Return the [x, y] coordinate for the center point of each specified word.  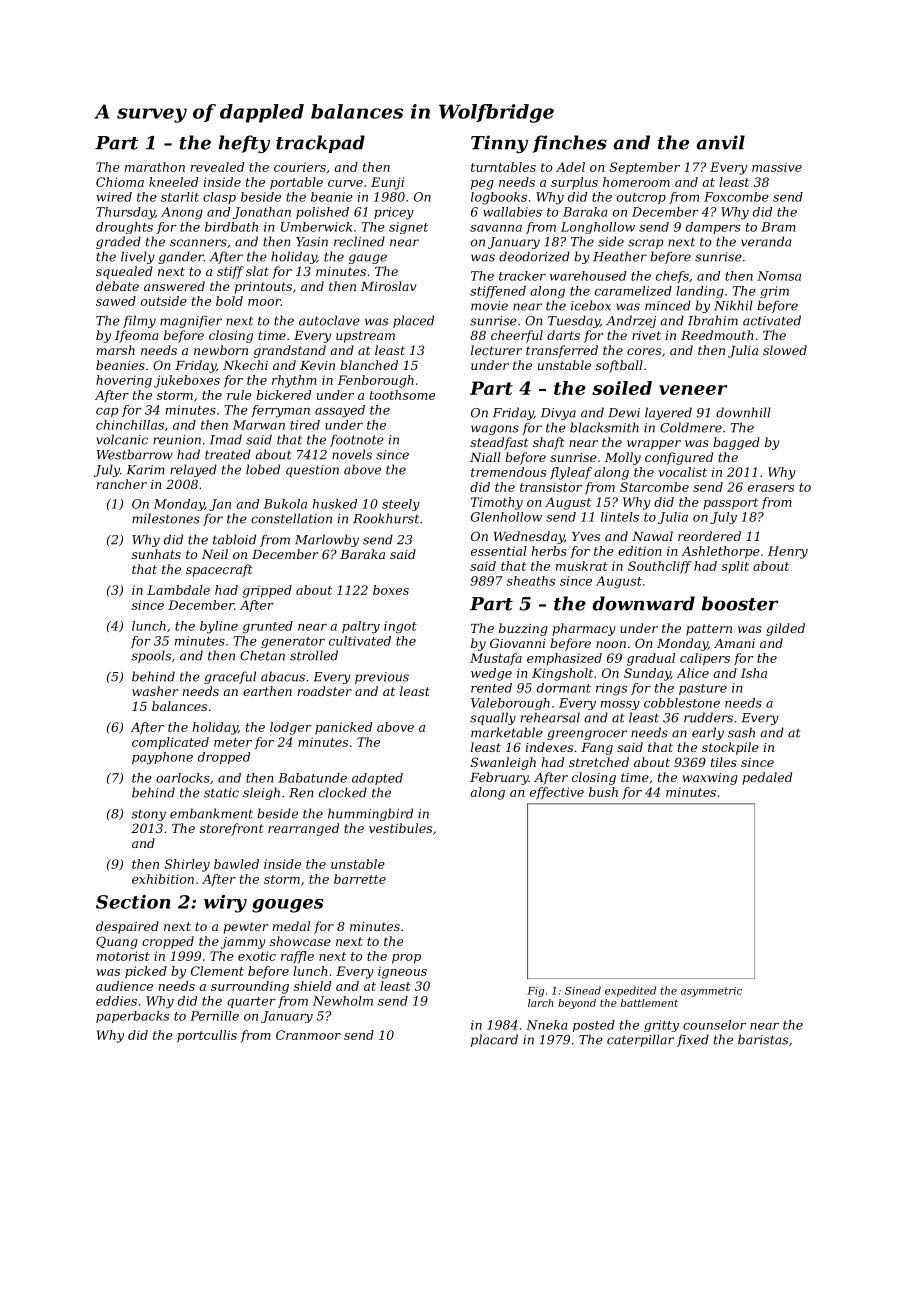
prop [406, 959]
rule [239, 395]
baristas [763, 1039]
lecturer [496, 350]
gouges [288, 906]
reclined [359, 241]
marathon [155, 167]
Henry [788, 552]
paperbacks [132, 1017]
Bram [778, 227]
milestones [166, 518]
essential [499, 551]
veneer [693, 390]
